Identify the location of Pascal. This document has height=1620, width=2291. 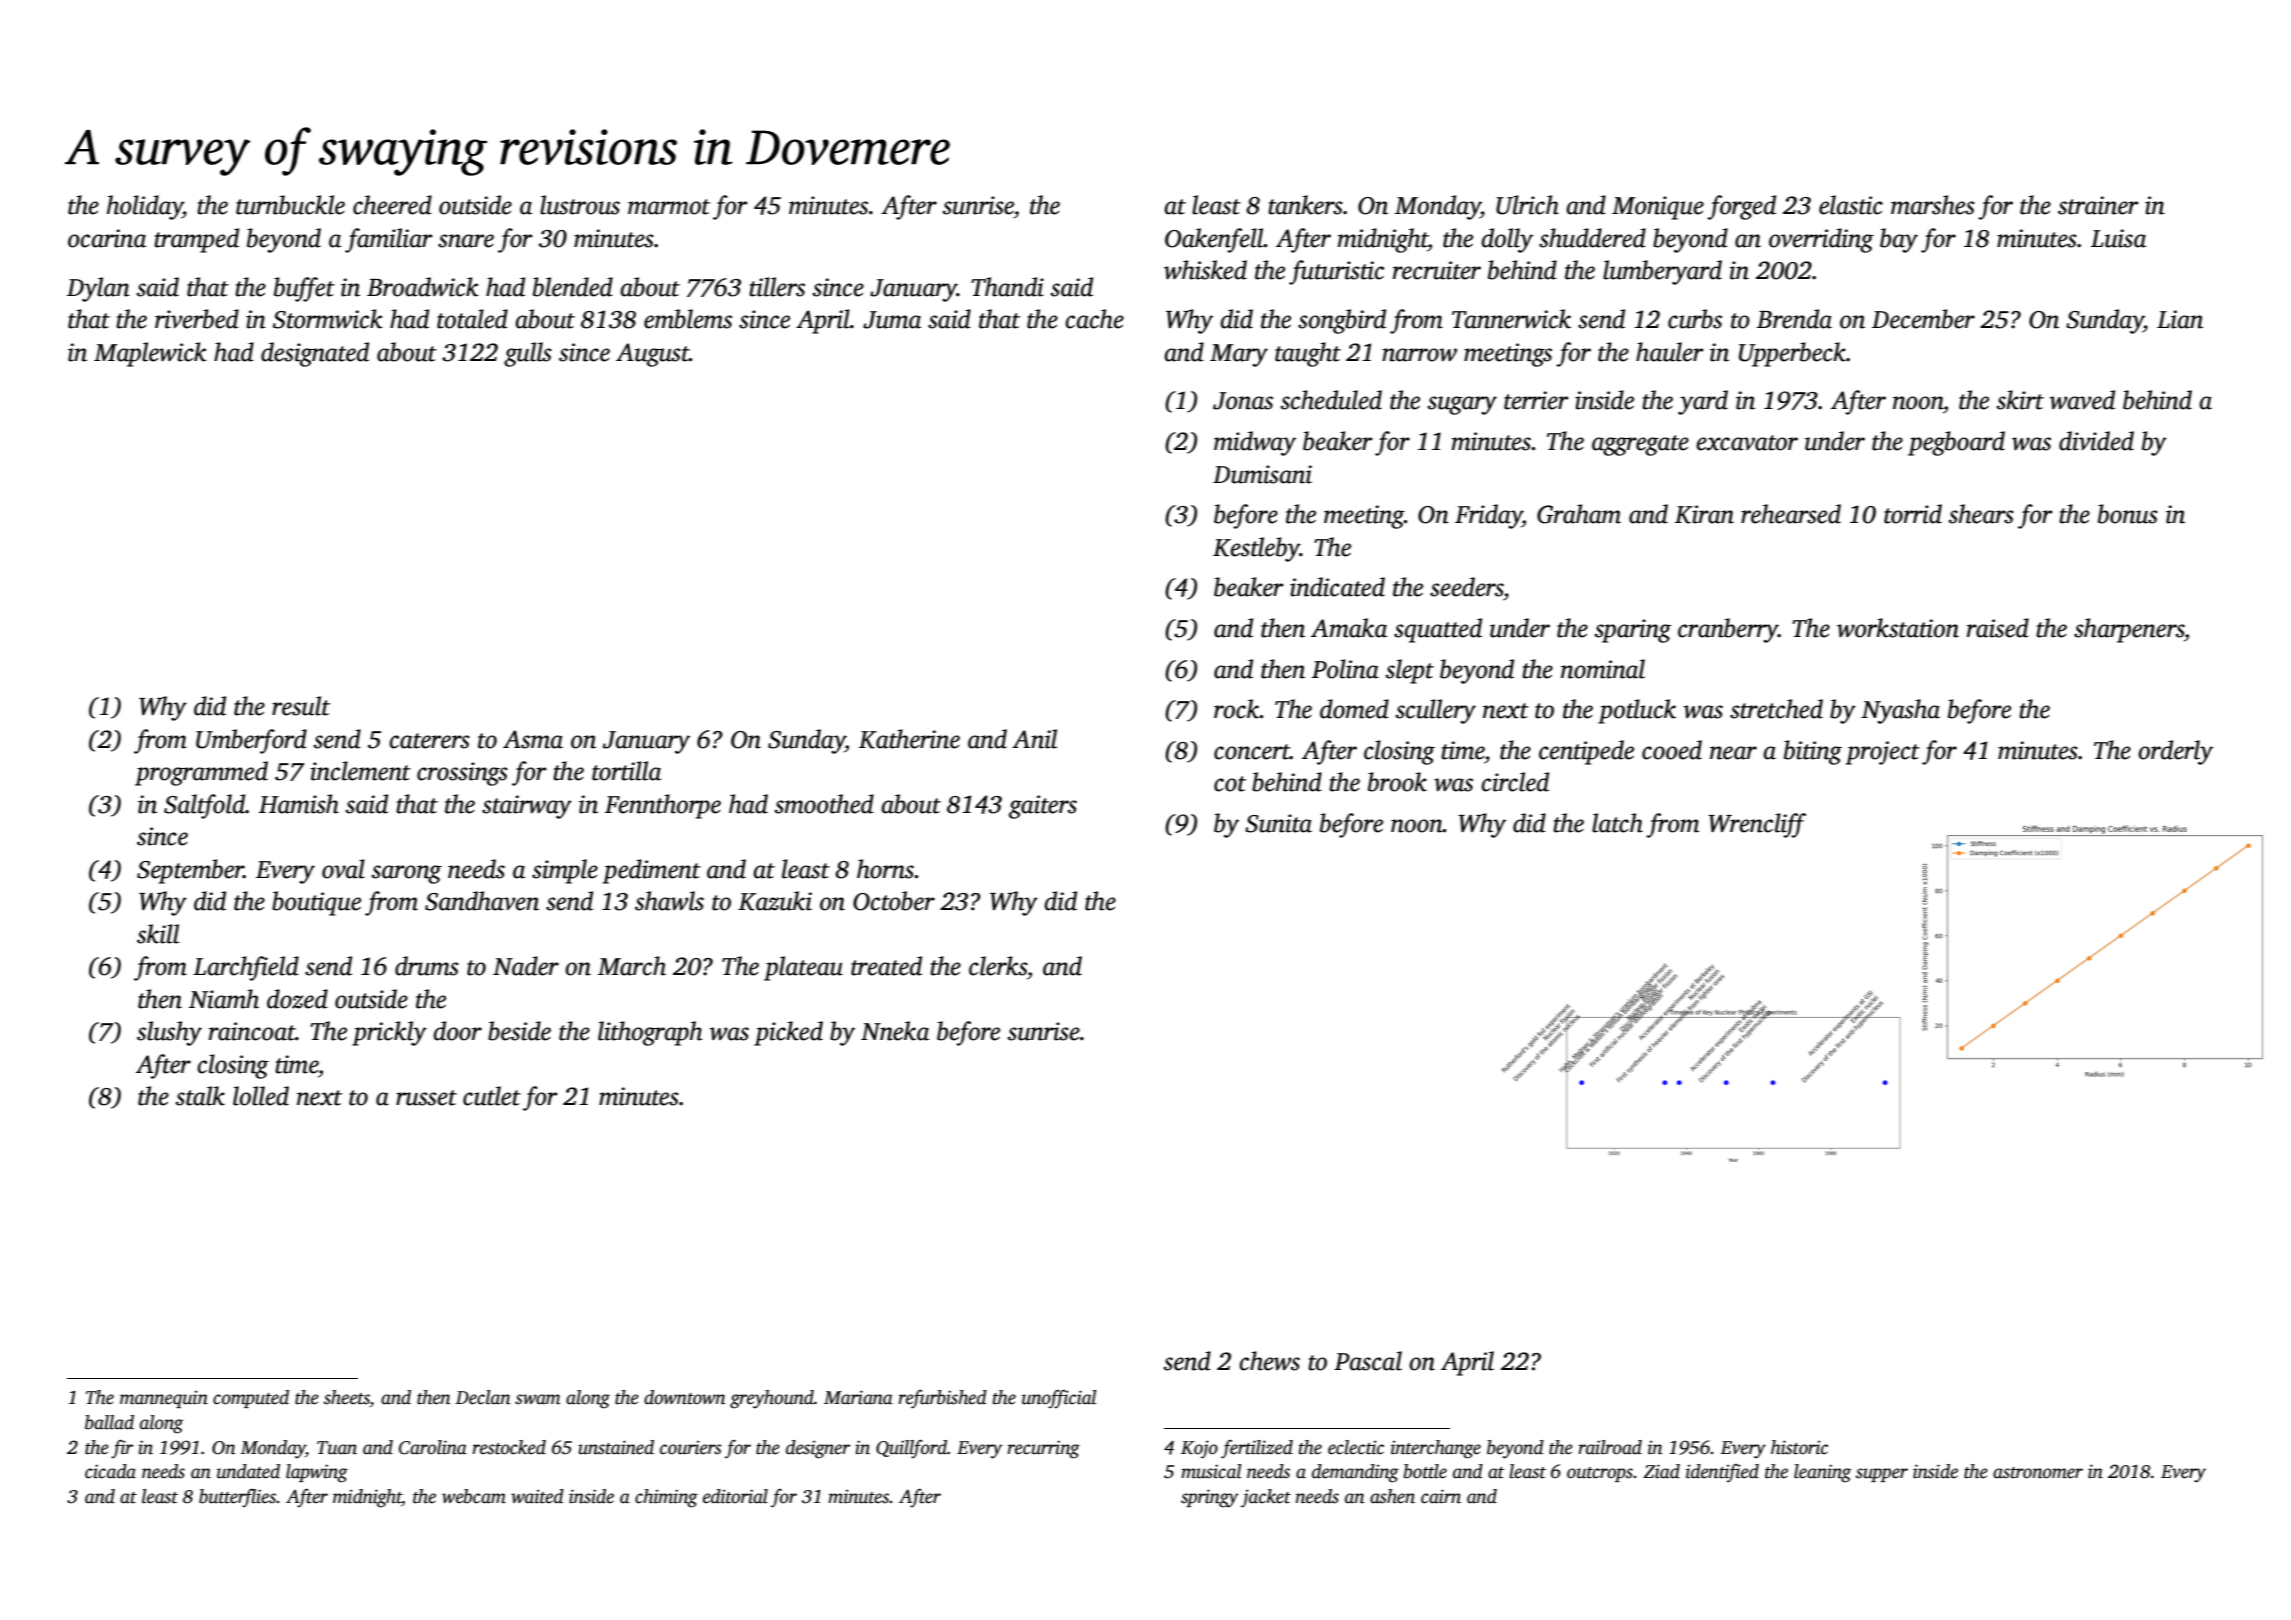
(1368, 1361).
